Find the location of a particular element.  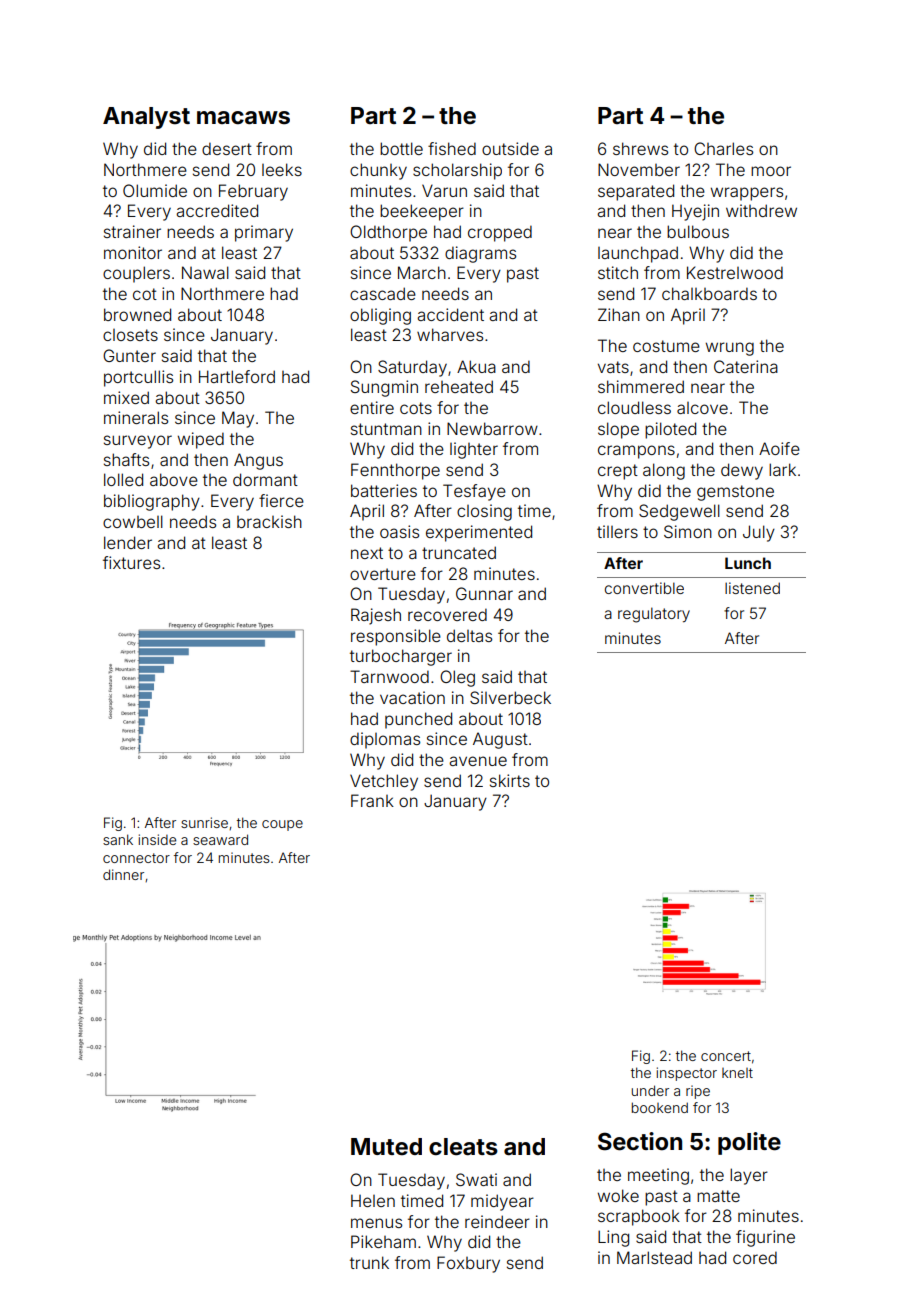

accredited is located at coordinates (217, 210).
